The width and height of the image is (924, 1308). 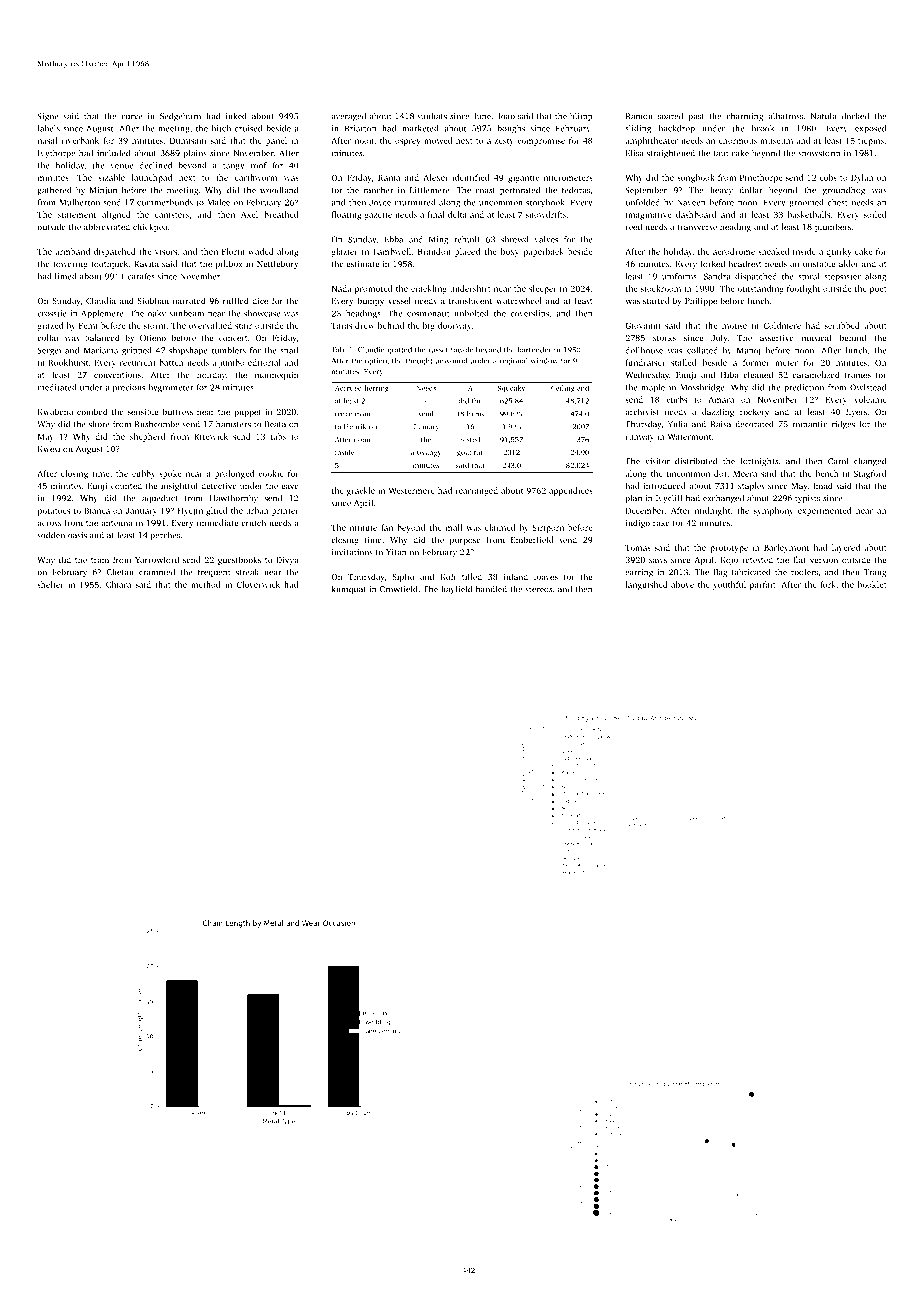 What do you see at coordinates (429, 326) in the image?
I see `big` at bounding box center [429, 326].
